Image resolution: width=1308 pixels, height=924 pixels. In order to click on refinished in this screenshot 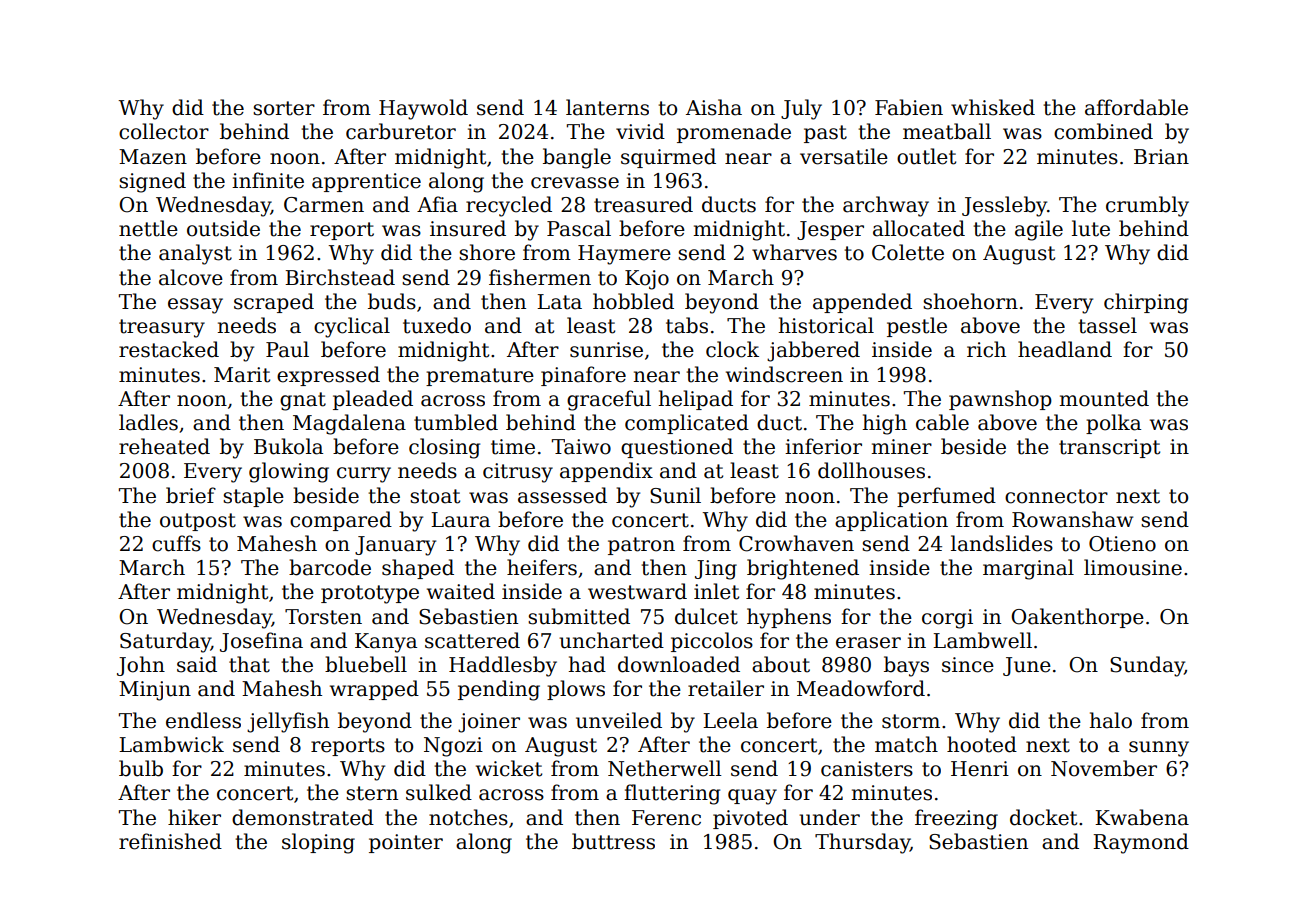, I will do `click(170, 841)`.
